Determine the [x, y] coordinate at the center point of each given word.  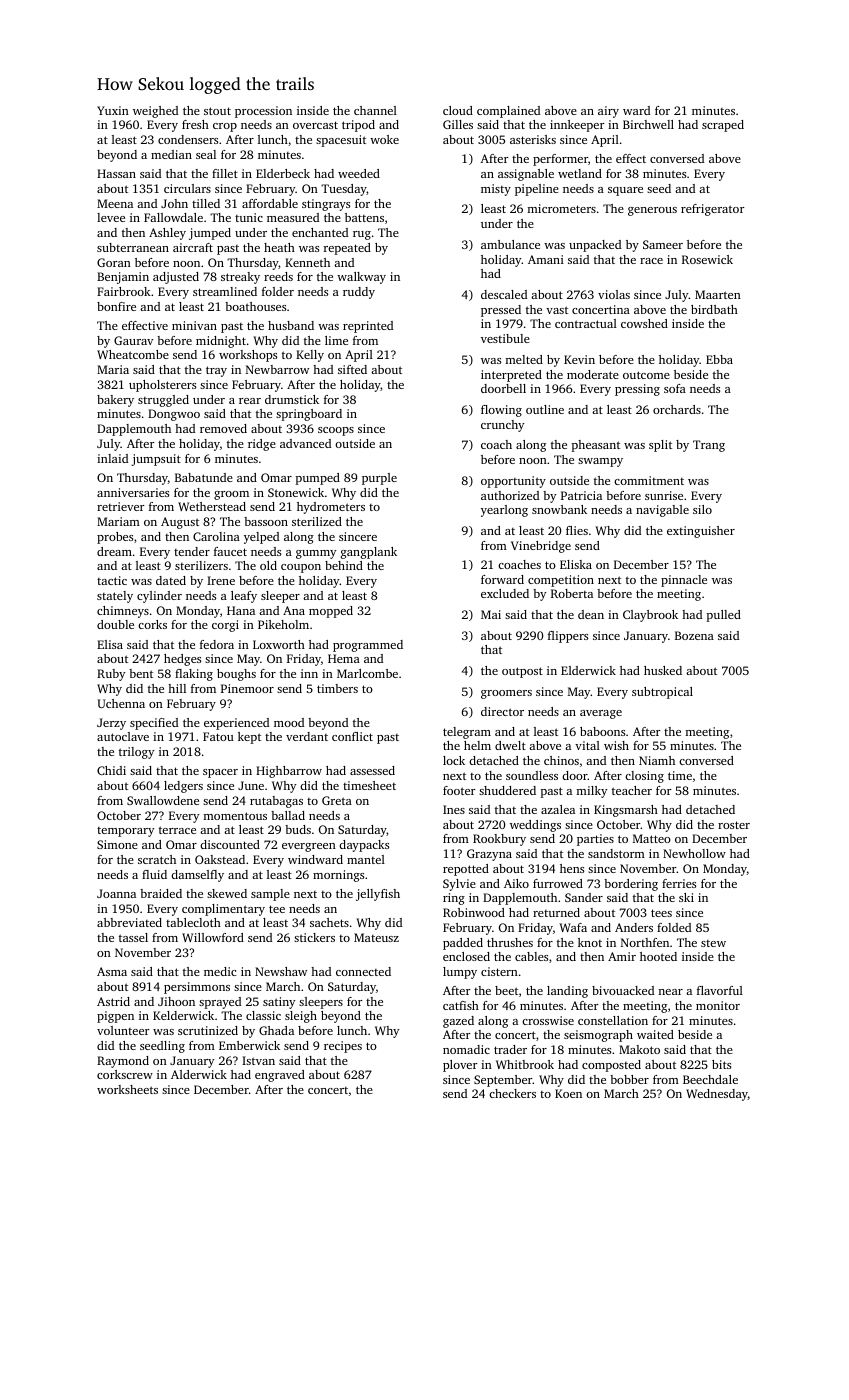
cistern [499, 971]
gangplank [369, 553]
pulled [723, 616]
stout [217, 111]
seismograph [598, 1036]
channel [375, 110]
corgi [225, 626]
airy [608, 112]
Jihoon [176, 1001]
